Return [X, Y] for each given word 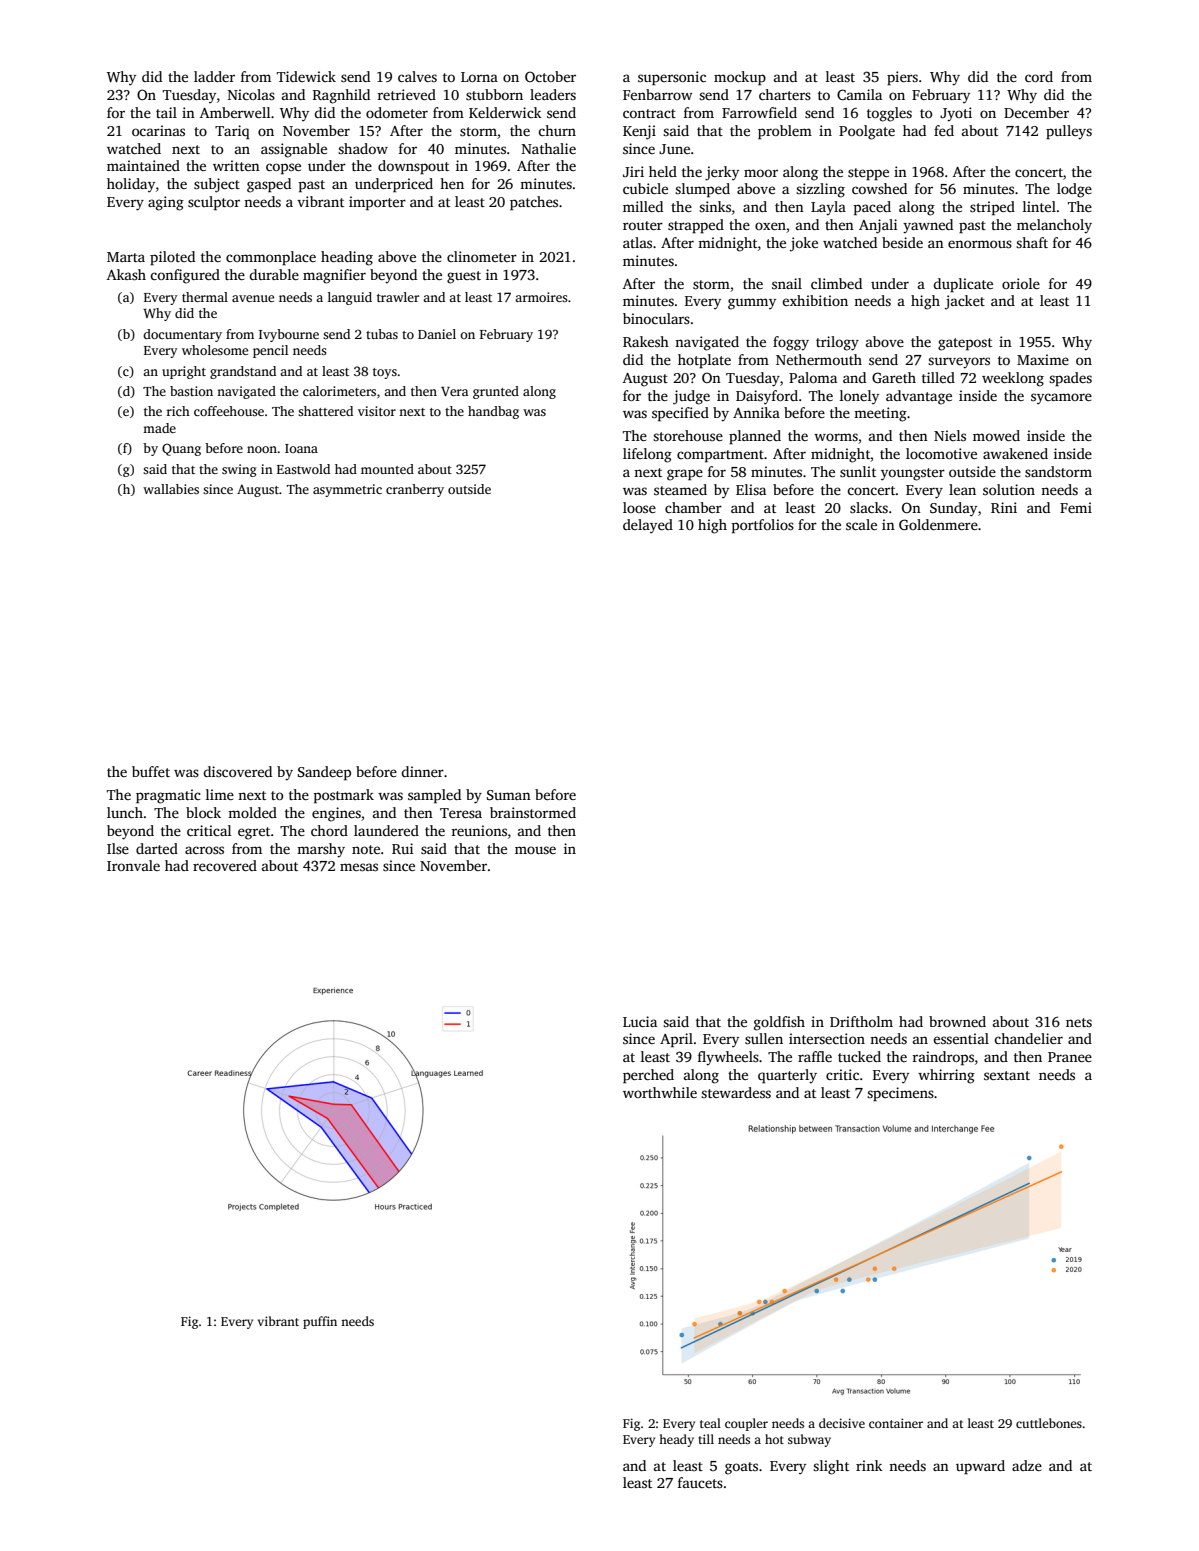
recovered [225, 865]
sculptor [214, 203]
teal [710, 1423]
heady [676, 1440]
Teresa [461, 813]
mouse [535, 850]
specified [680, 414]
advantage [919, 397]
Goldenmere [938, 524]
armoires [541, 297]
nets [1079, 1022]
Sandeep [324, 773]
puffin [320, 1322]
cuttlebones [1049, 1423]
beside [902, 242]
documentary [182, 335]
